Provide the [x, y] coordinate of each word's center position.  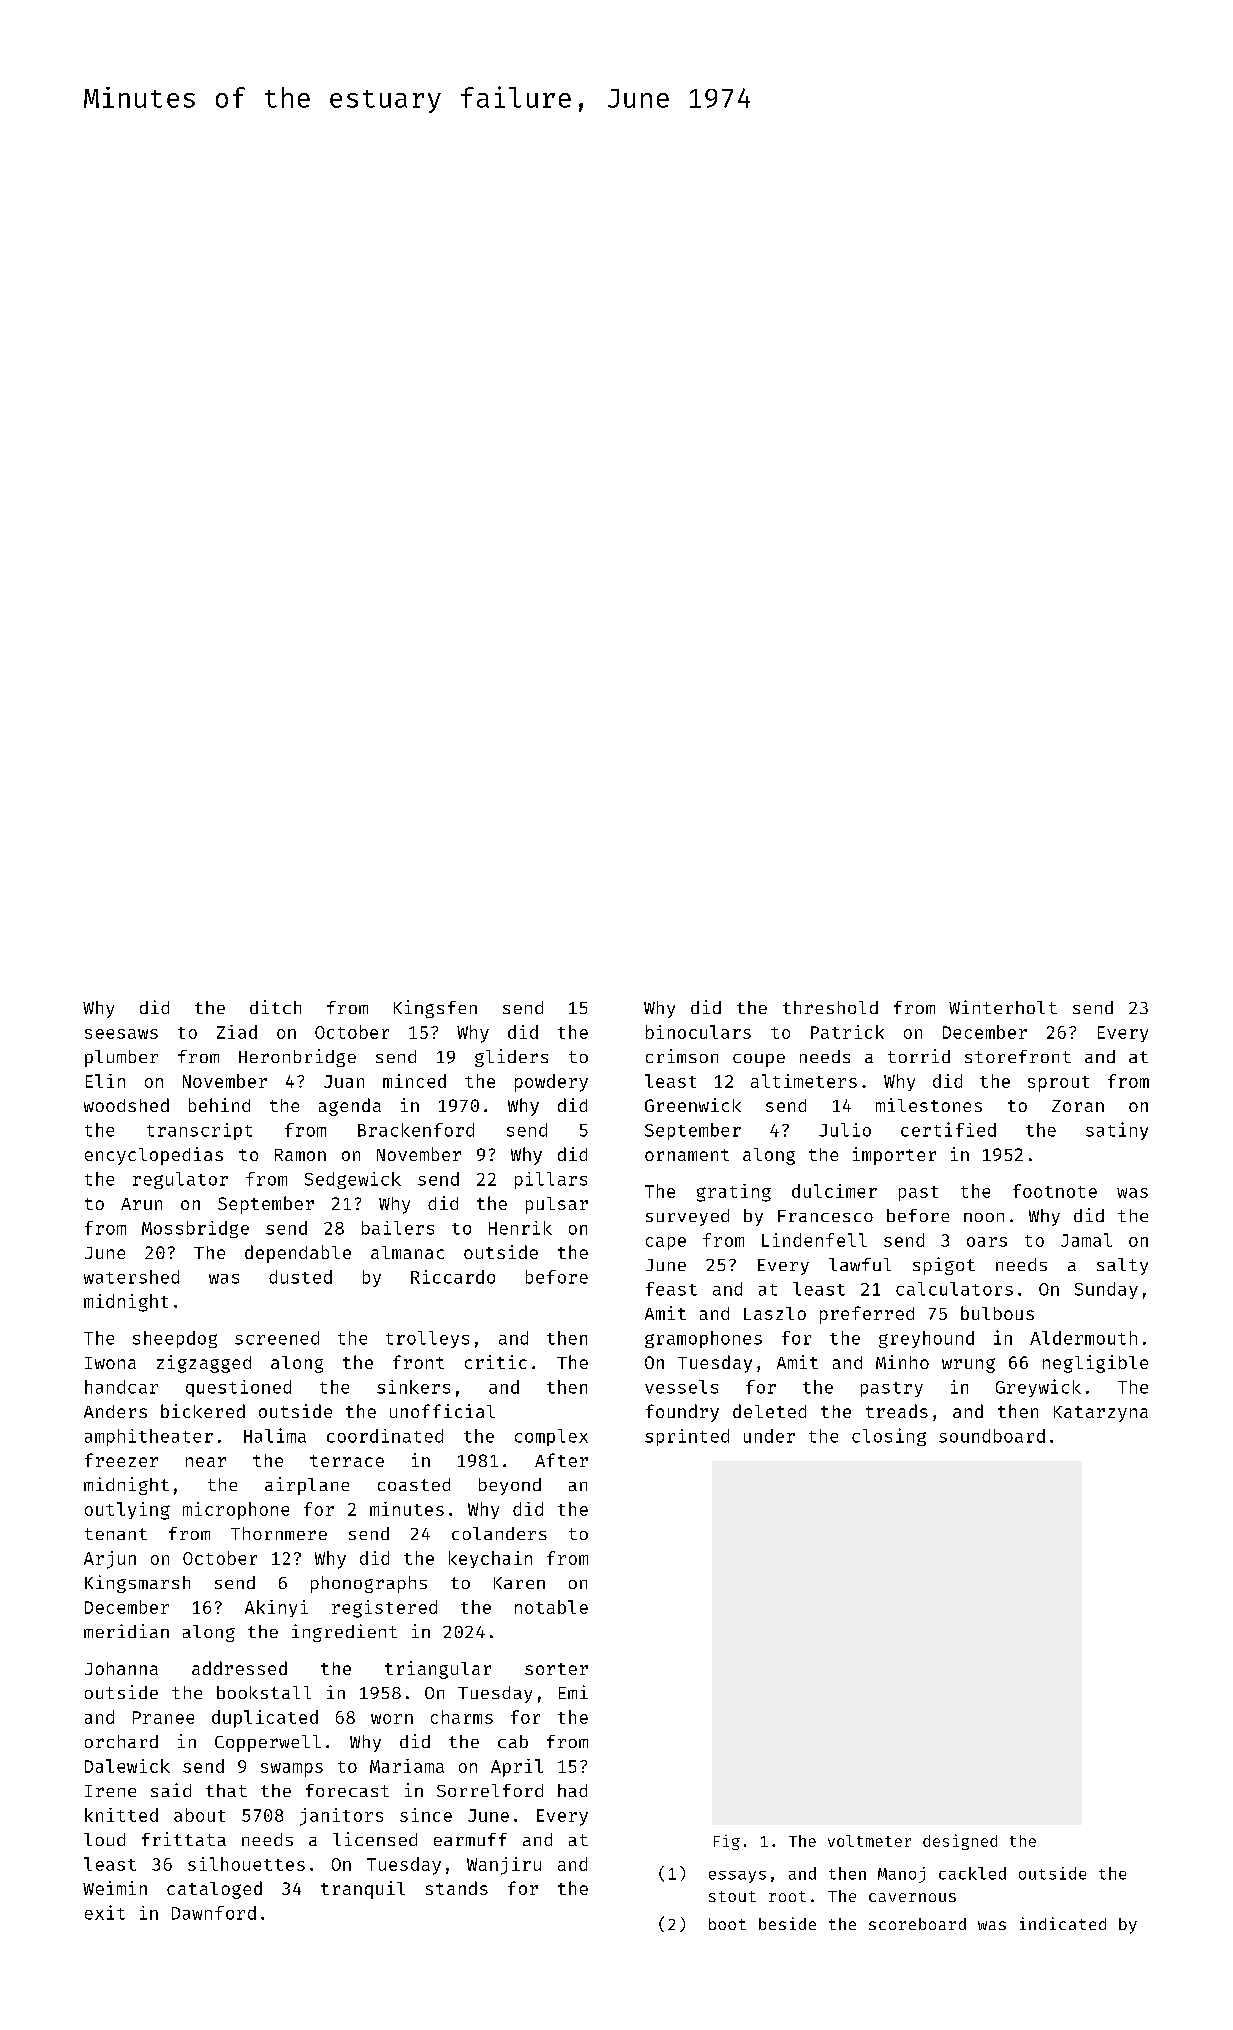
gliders [511, 1058]
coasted [414, 1484]
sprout [1058, 1084]
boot [727, 1924]
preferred [867, 1315]
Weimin [115, 1888]
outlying [127, 1511]
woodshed [126, 1105]
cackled [972, 1873]
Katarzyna [1101, 1414]
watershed [131, 1277]
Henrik [520, 1228]
